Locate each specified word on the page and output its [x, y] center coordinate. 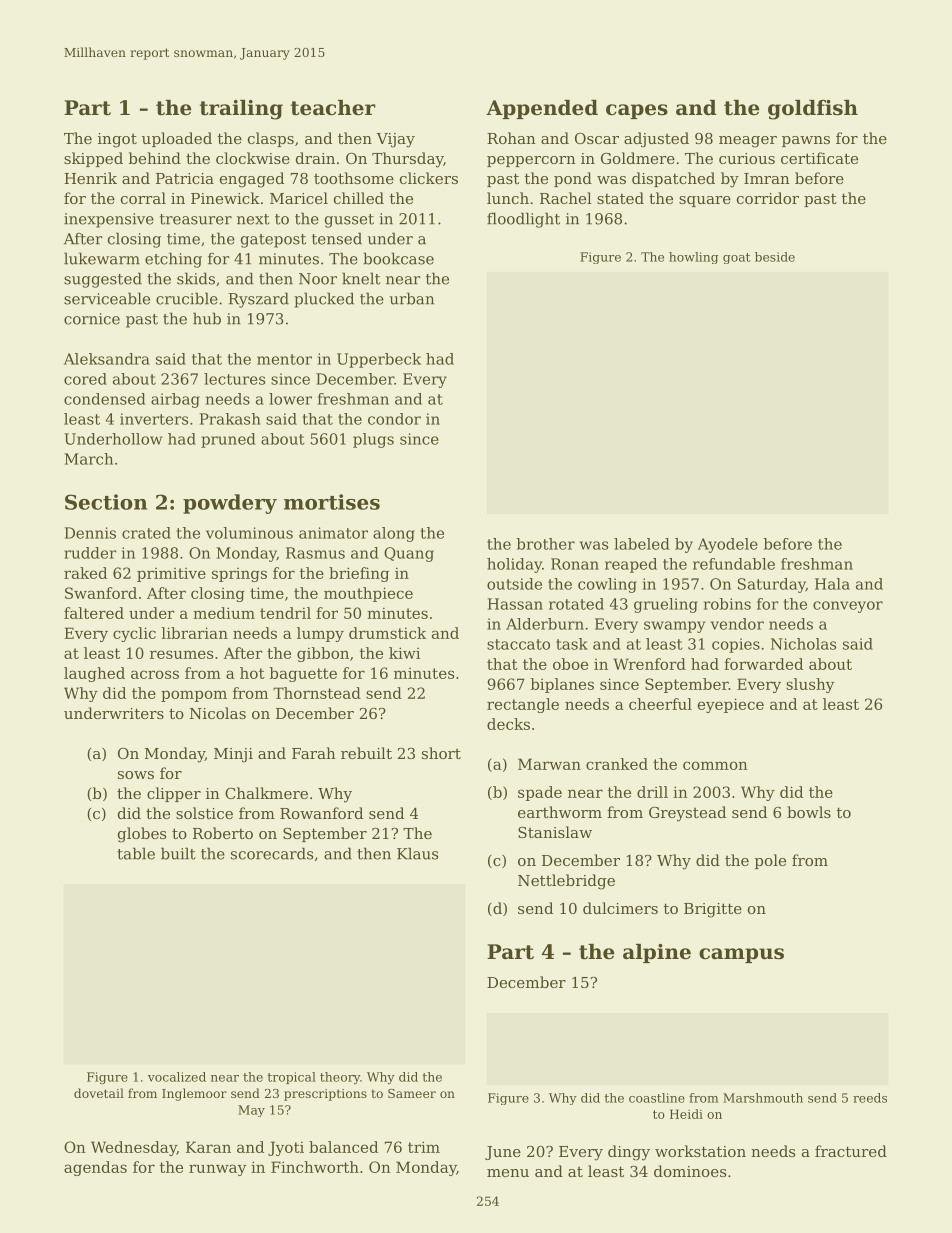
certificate [819, 158]
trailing [241, 110]
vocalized [177, 1077]
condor [394, 419]
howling [693, 258]
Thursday [407, 160]
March [88, 459]
